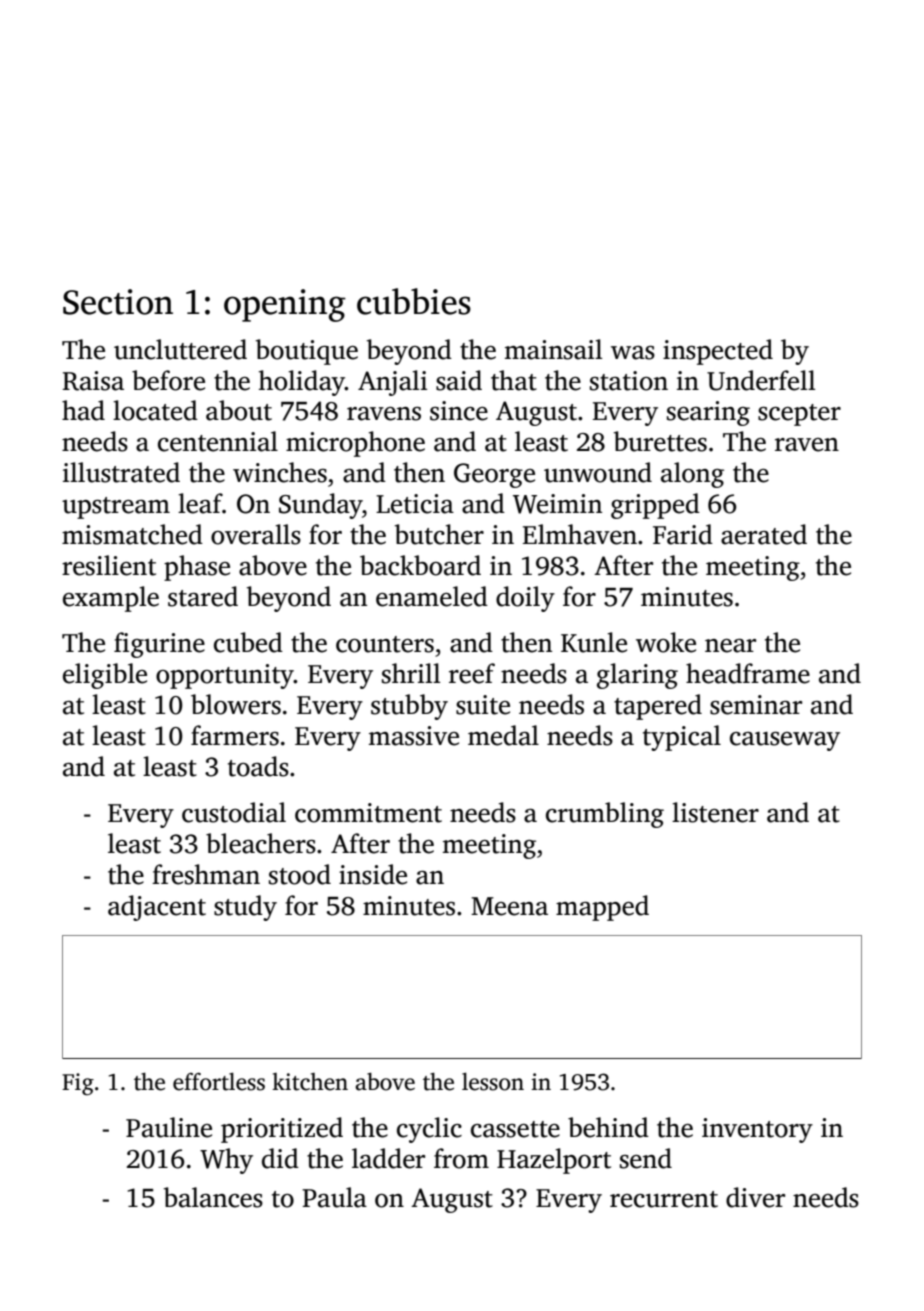  Describe the element at coordinates (234, 812) in the page. I see `custodial` at that location.
